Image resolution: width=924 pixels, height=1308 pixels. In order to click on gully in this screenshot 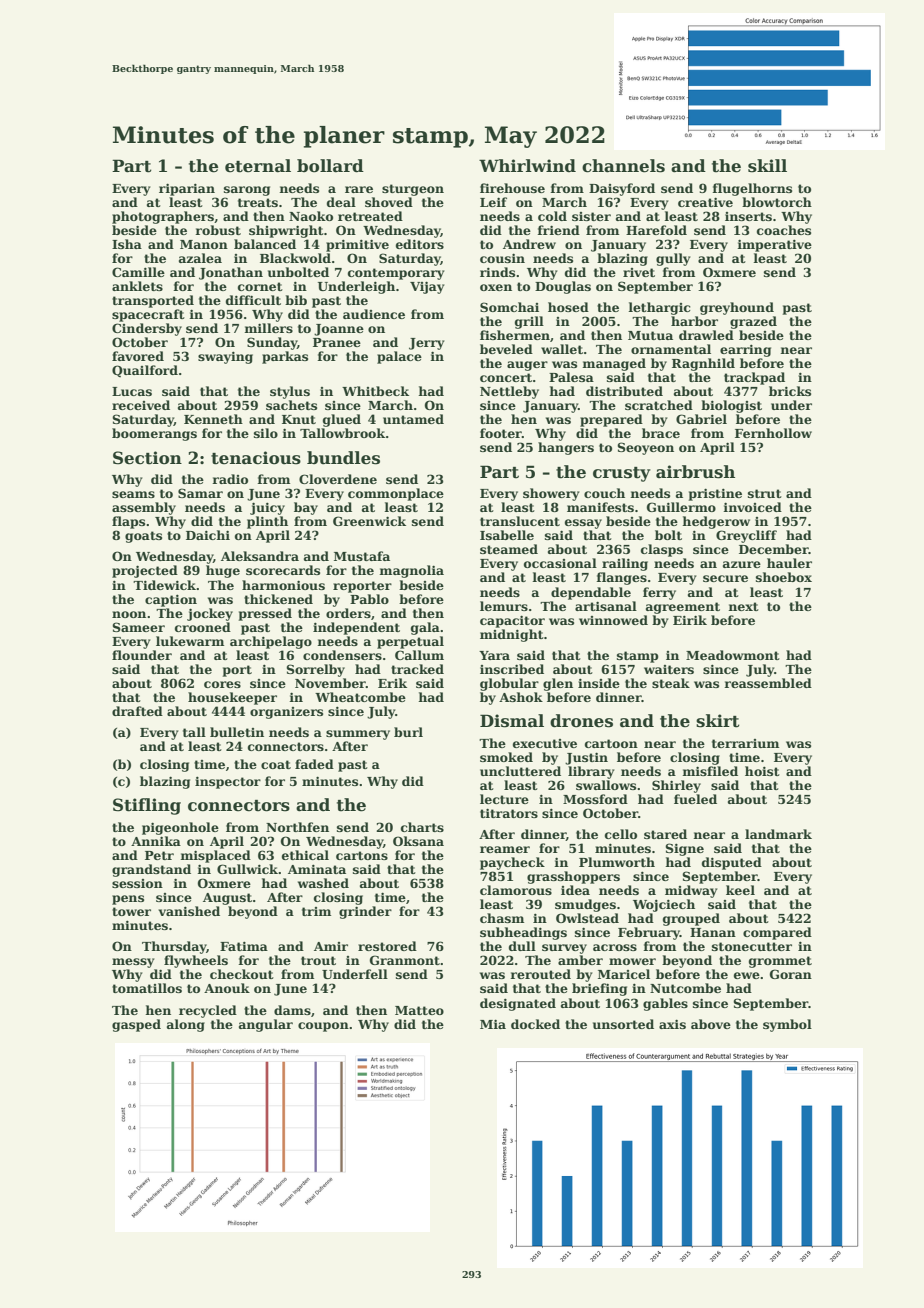, I will do `click(673, 259)`.
